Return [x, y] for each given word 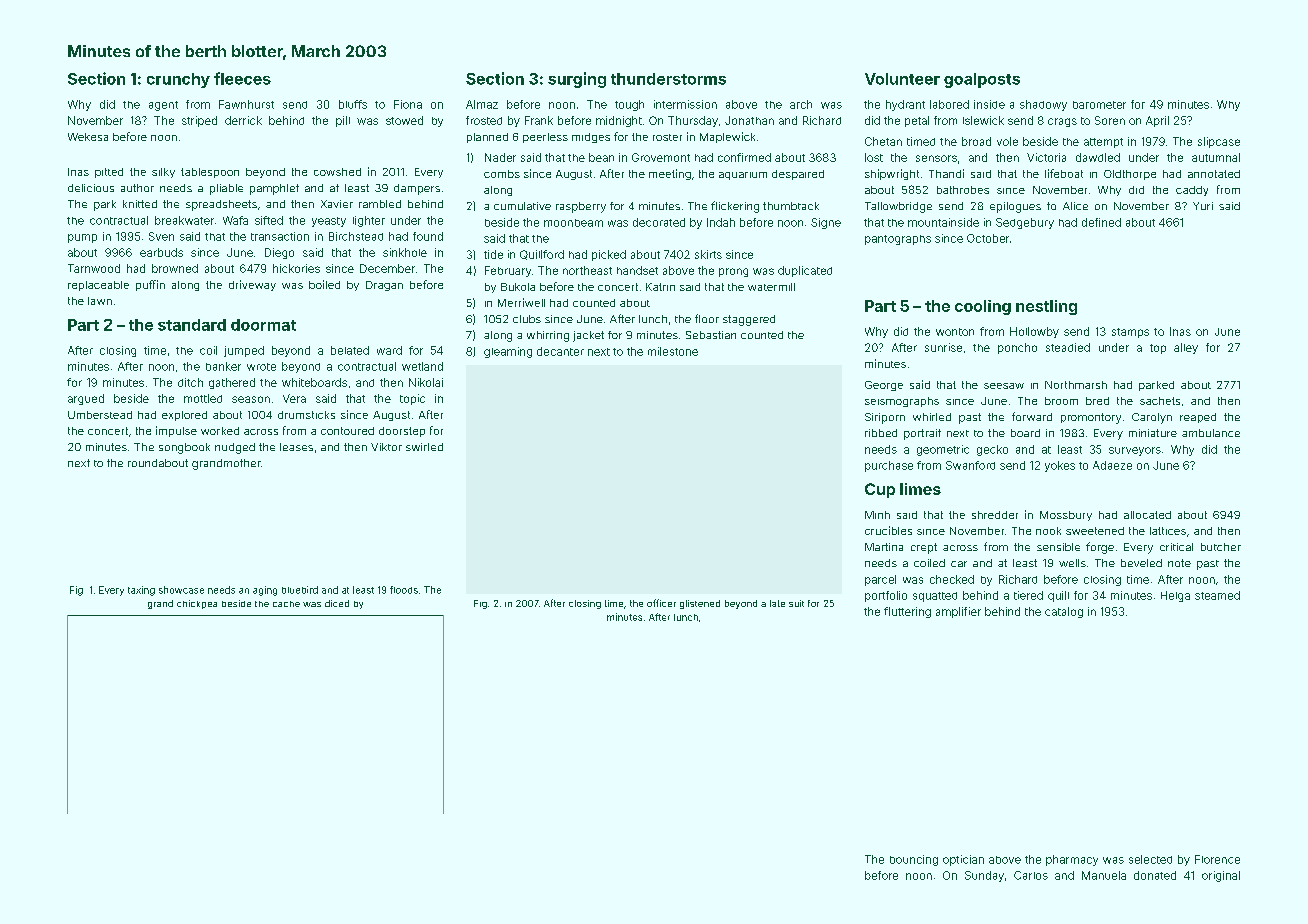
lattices [1168, 531]
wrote [261, 367]
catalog [1064, 612]
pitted [109, 173]
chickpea [197, 604]
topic [412, 399]
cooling [983, 307]
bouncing [914, 860]
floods [404, 590]
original [1221, 876]
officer [661, 603]
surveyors [1135, 451]
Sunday [984, 876]
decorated [659, 222]
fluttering [907, 612]
